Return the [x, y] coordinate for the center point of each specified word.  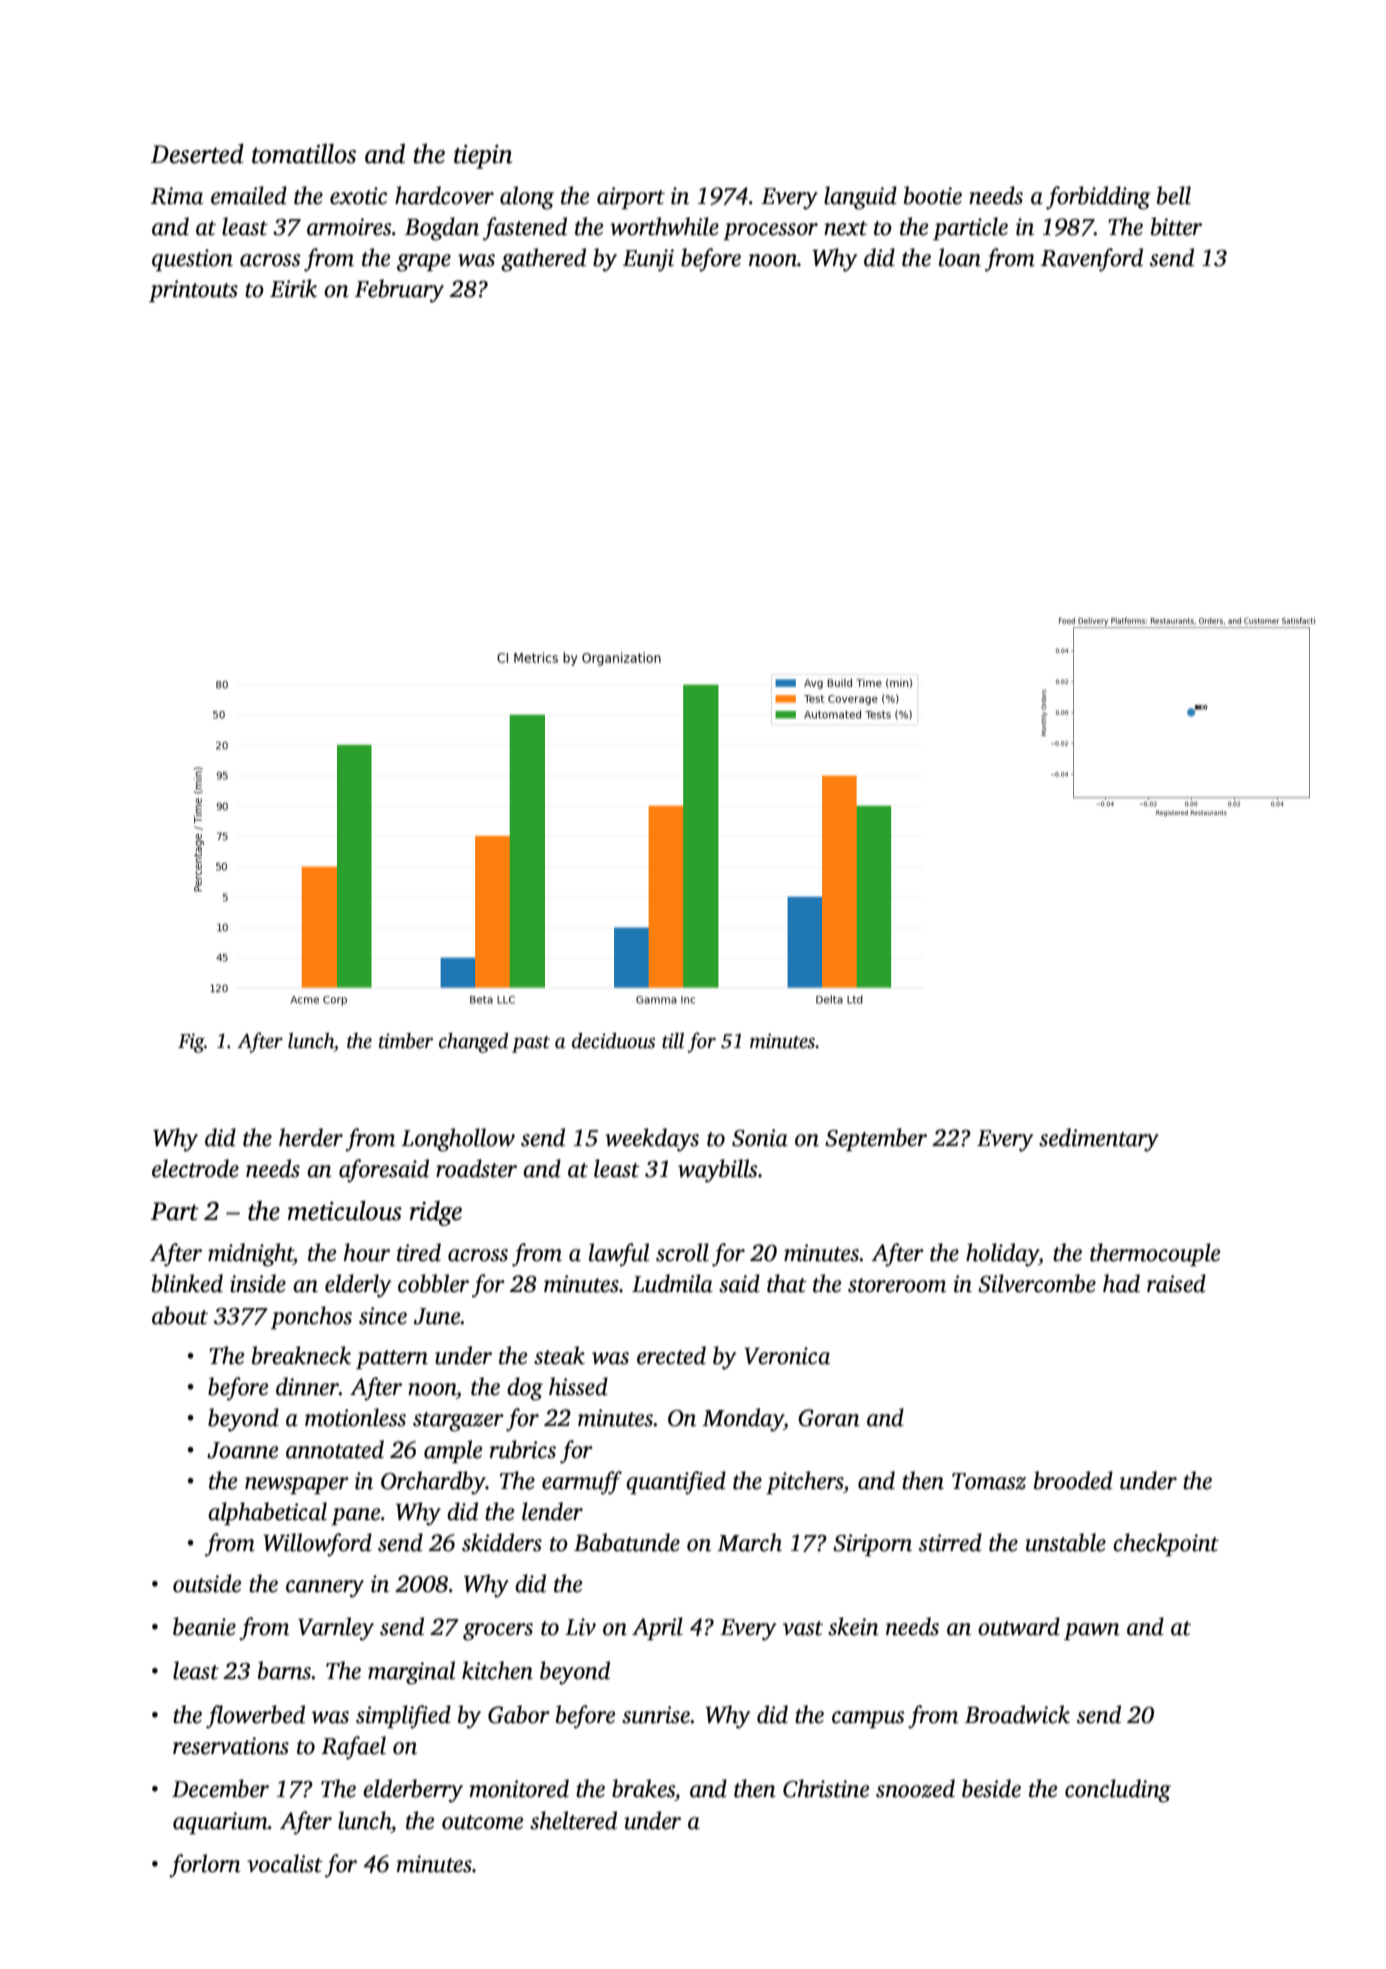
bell [1174, 195]
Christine [826, 1788]
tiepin [483, 157]
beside [991, 1788]
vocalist [285, 1863]
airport [631, 198]
